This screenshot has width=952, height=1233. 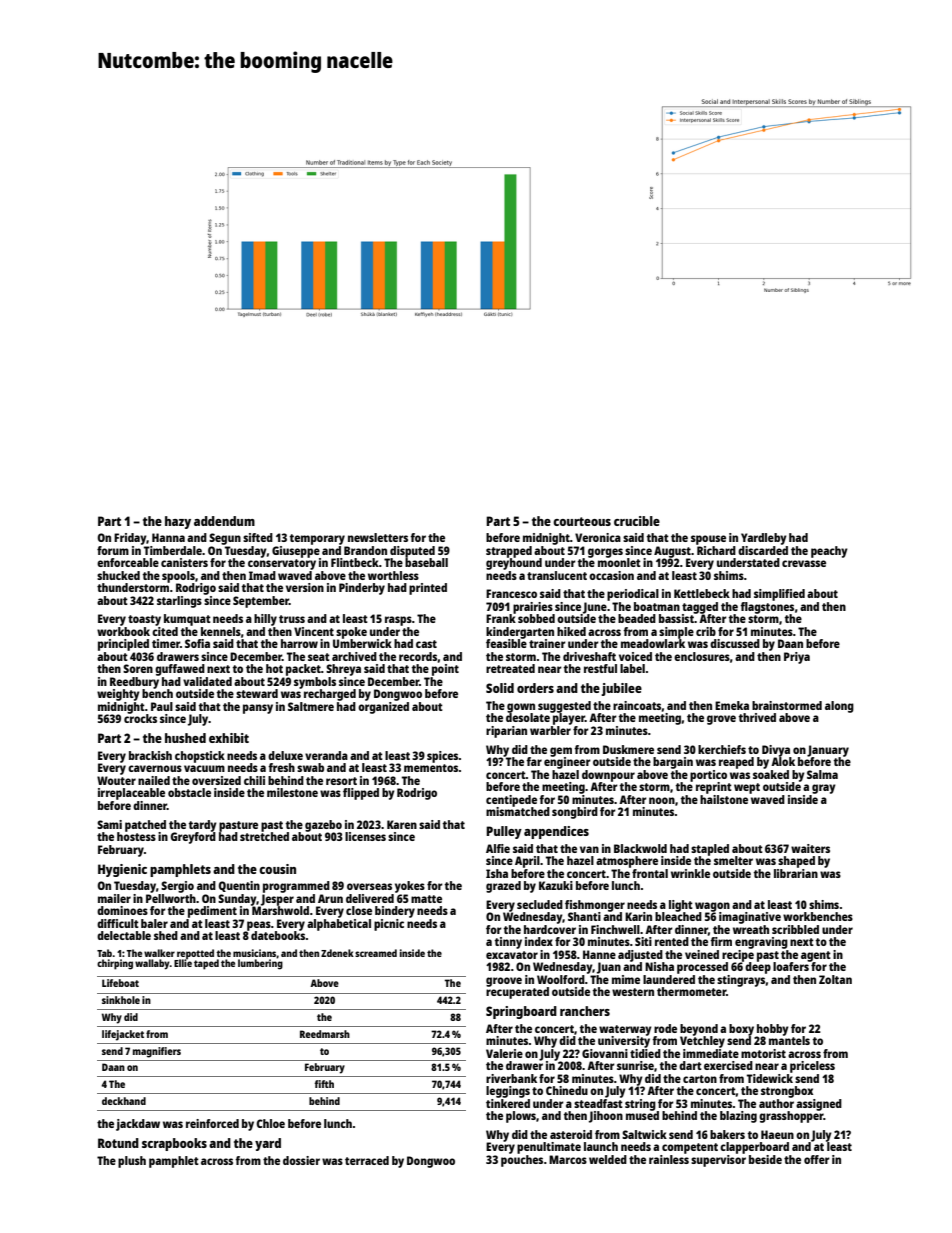 What do you see at coordinates (536, 618) in the screenshot?
I see `sobbed` at bounding box center [536, 618].
